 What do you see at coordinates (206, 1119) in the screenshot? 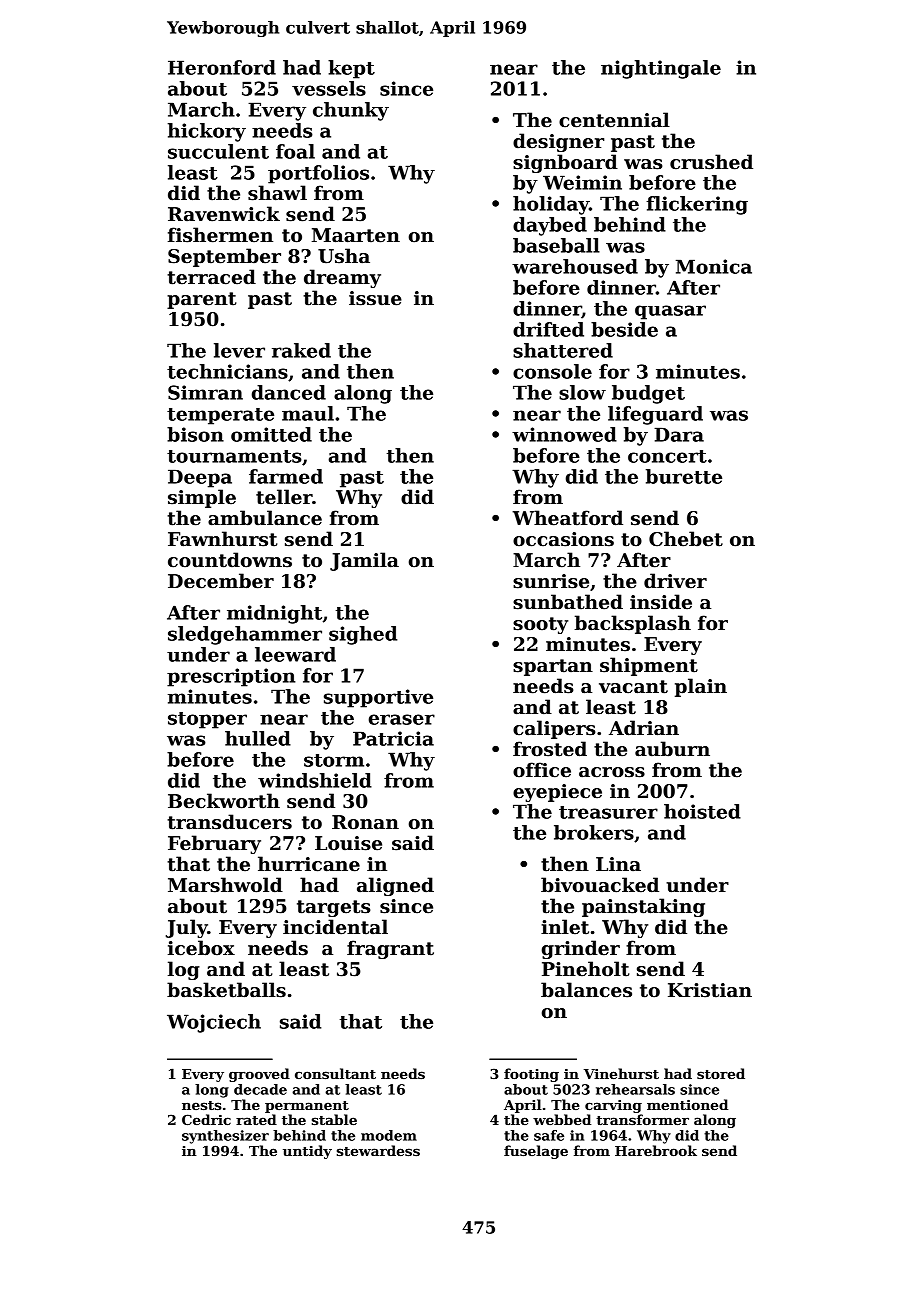
I see `Cedric` at bounding box center [206, 1119].
